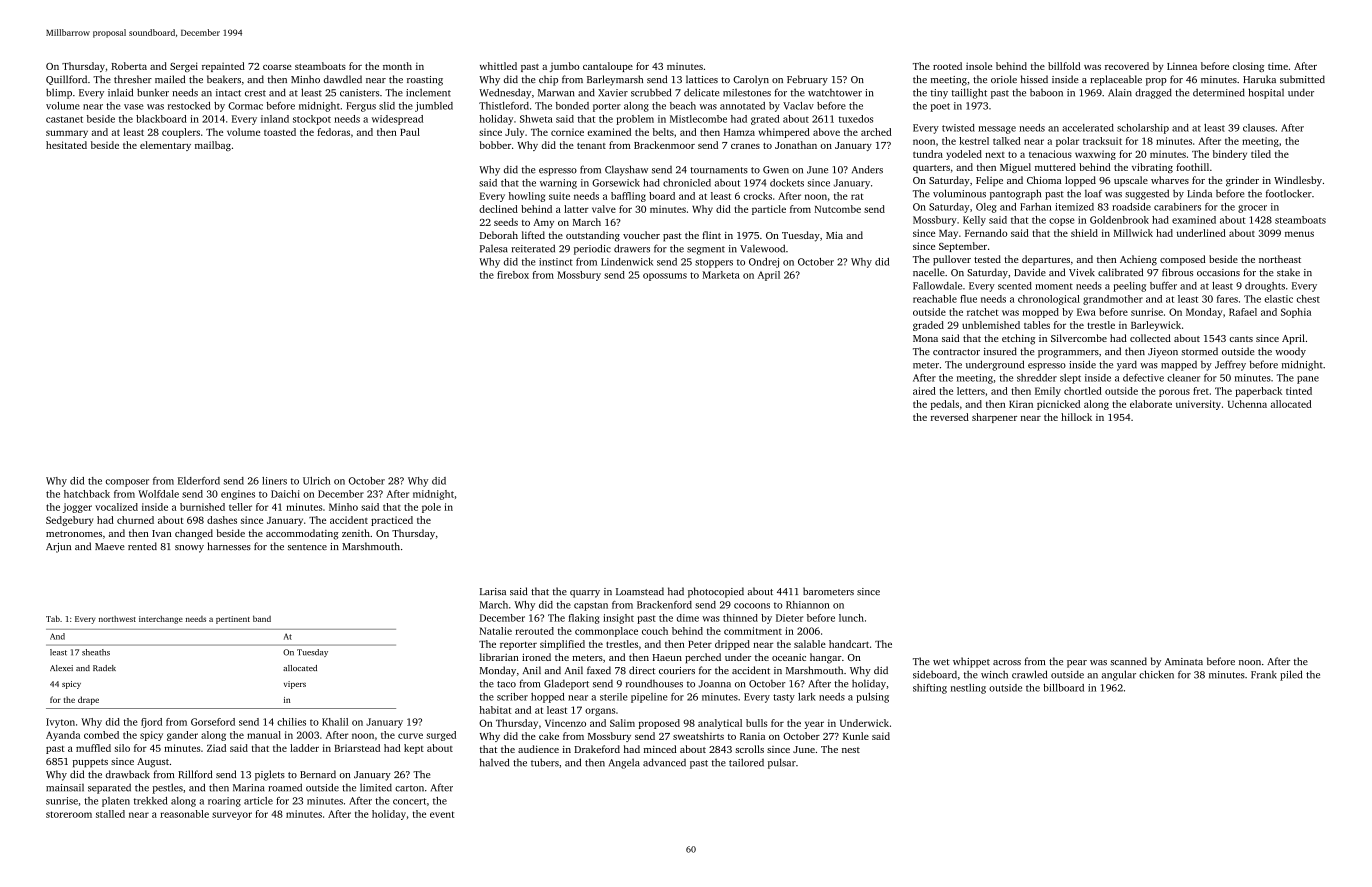 The height and width of the screenshot is (887, 1372). I want to click on restocked, so click(189, 106).
